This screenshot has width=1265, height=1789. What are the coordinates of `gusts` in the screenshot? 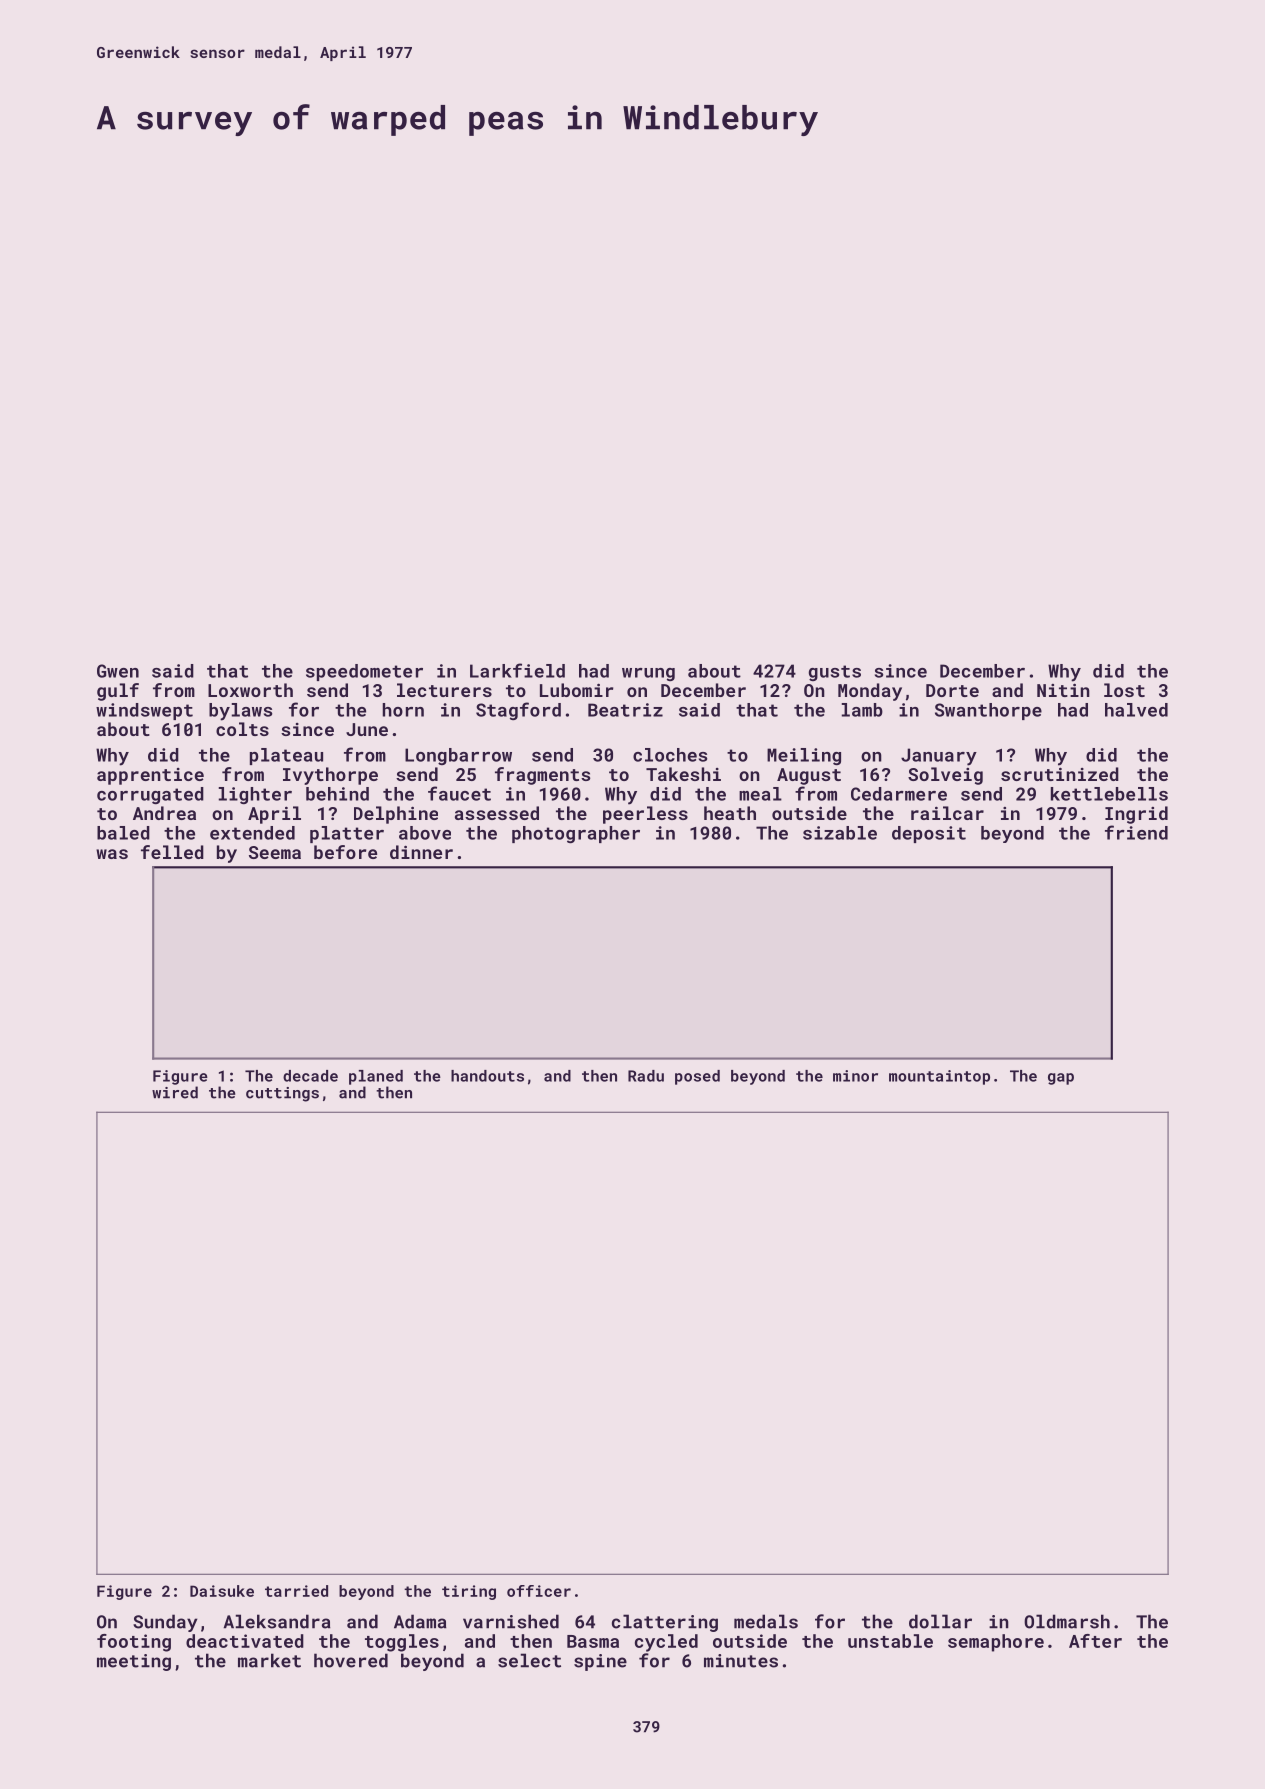 It's located at (835, 673).
